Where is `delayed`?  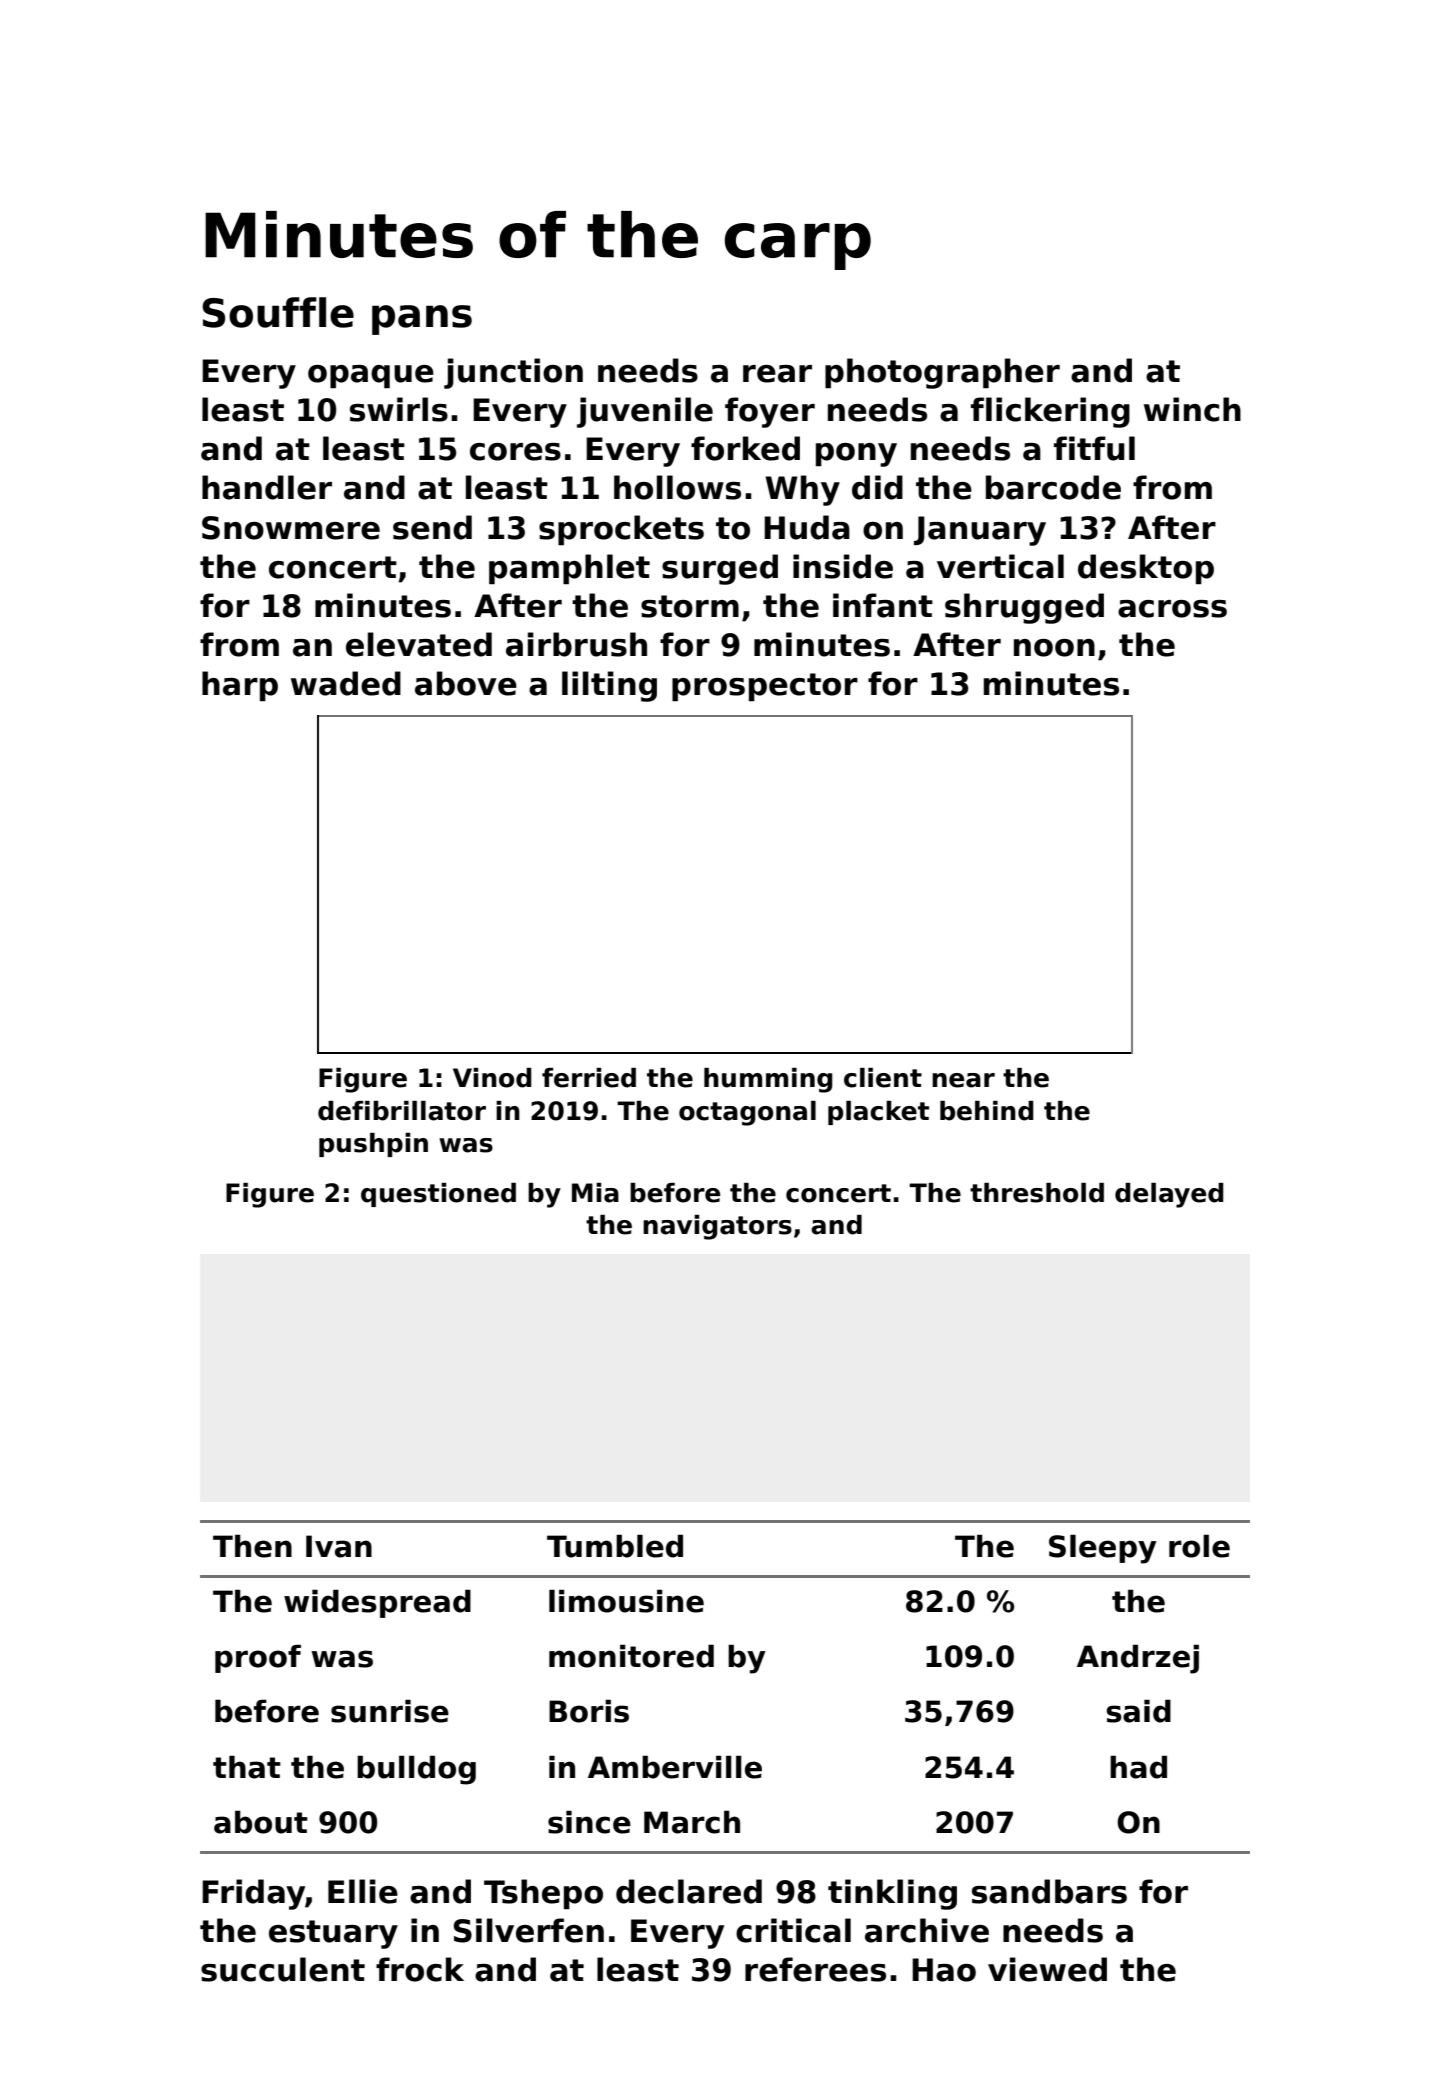 delayed is located at coordinates (1169, 1195).
